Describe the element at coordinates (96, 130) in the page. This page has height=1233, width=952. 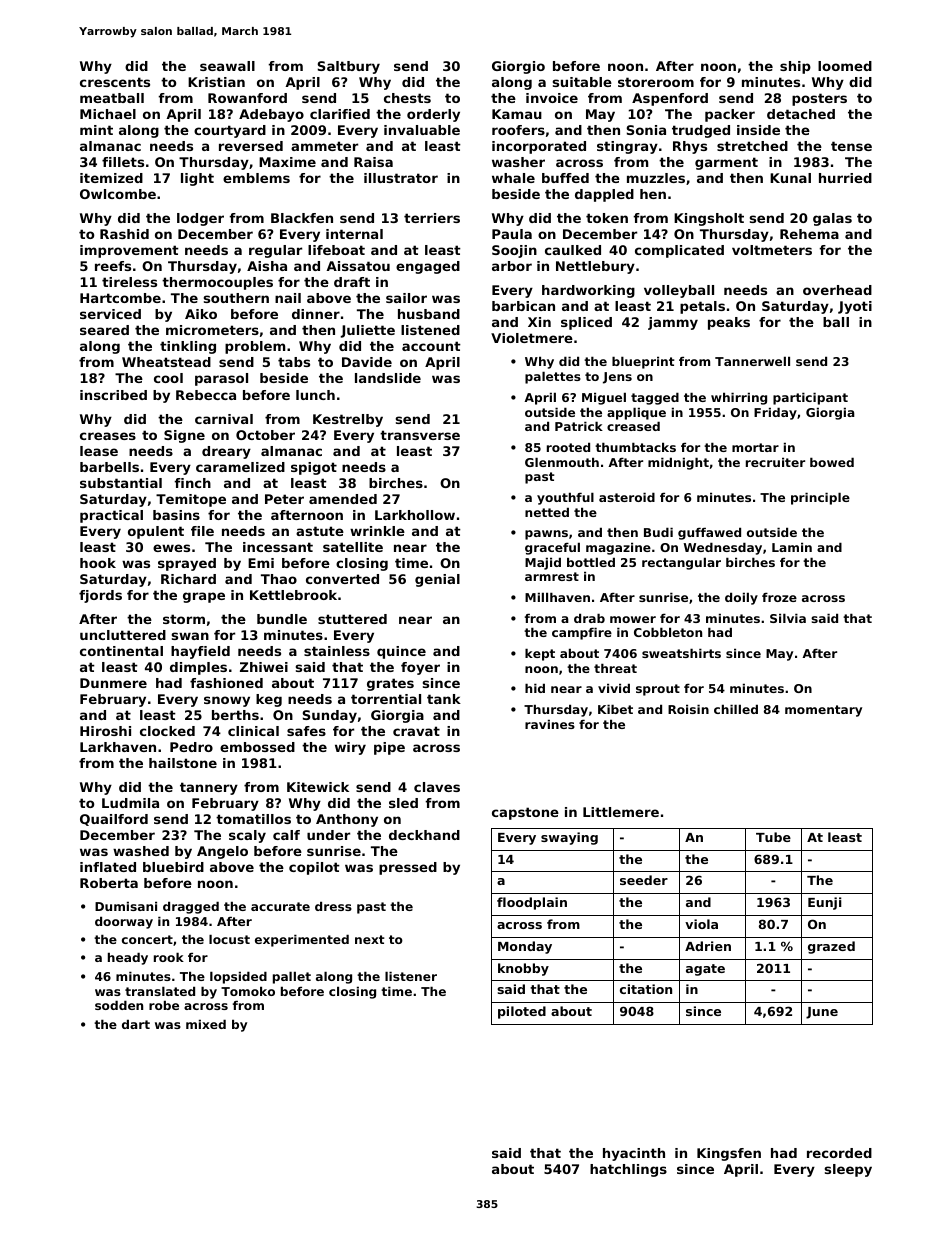
I see `mint` at that location.
